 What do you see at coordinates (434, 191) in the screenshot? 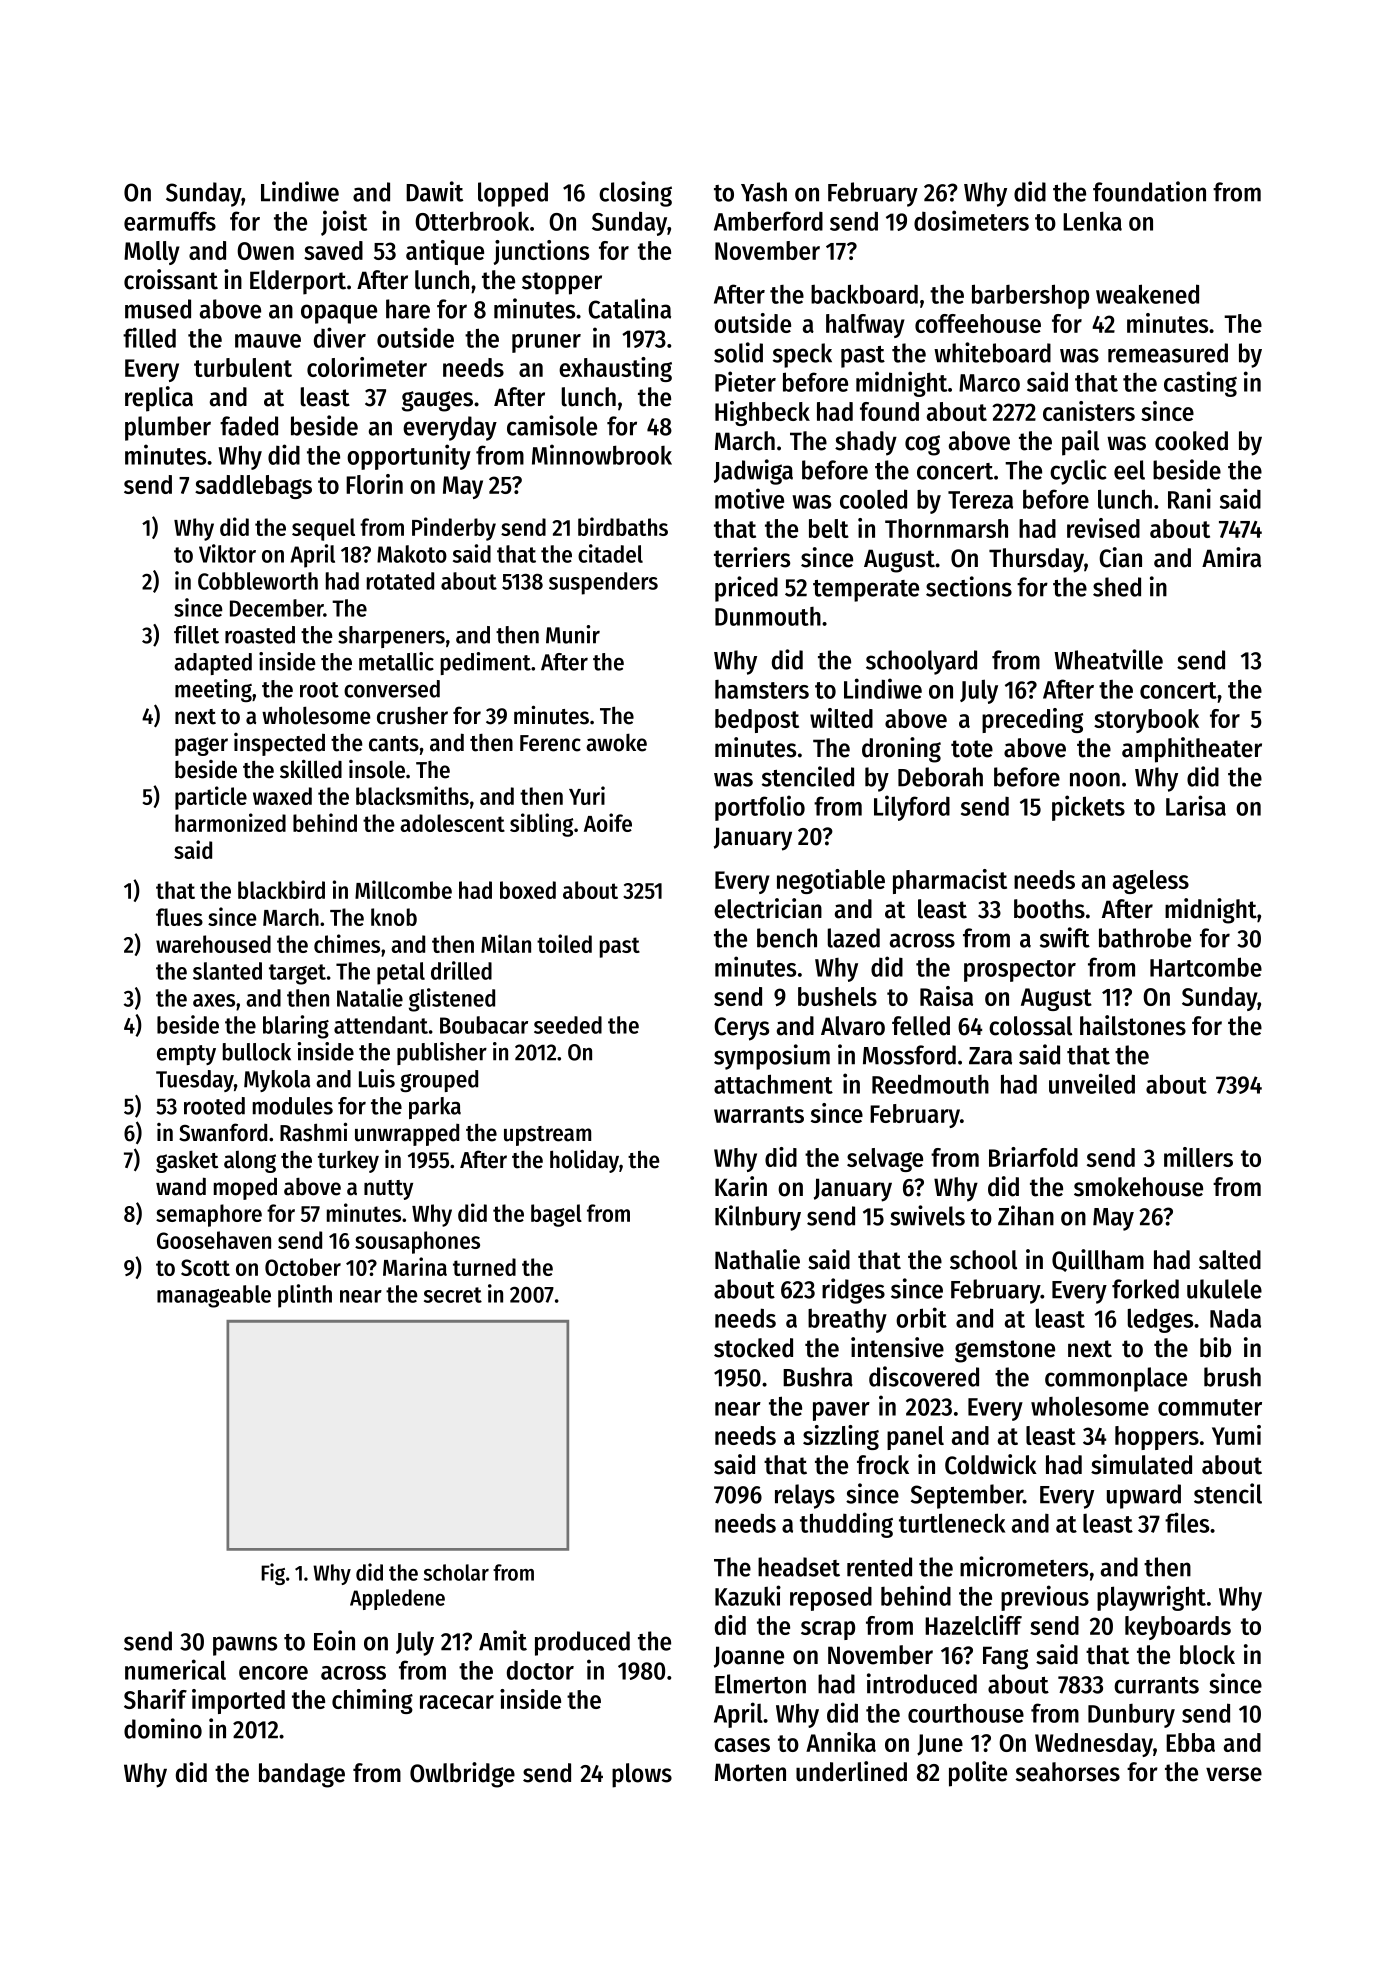
I see `Dawit` at bounding box center [434, 191].
